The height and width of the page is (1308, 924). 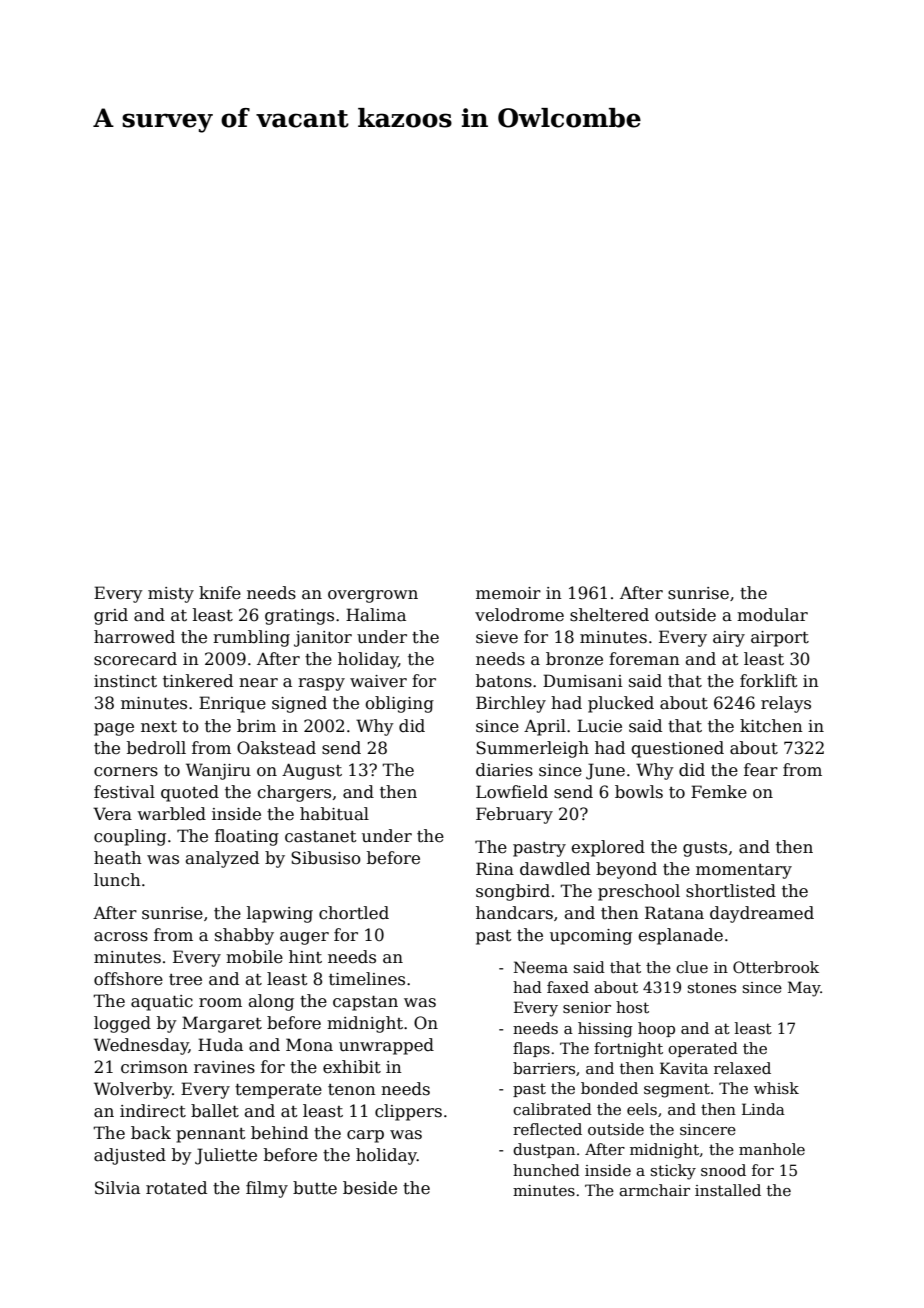 I want to click on along, so click(x=271, y=1002).
